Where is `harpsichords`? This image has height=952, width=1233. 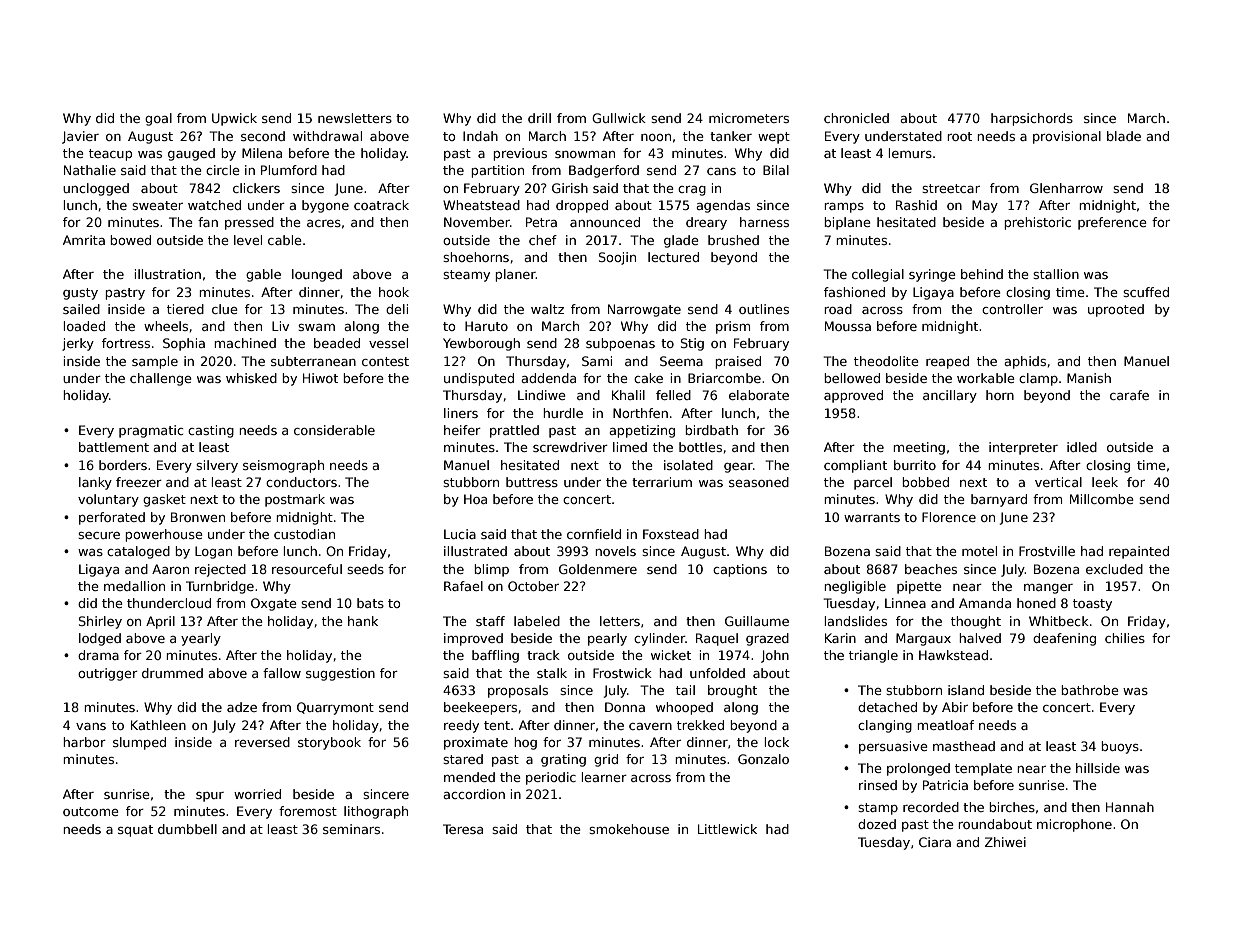 harpsichords is located at coordinates (1032, 119).
